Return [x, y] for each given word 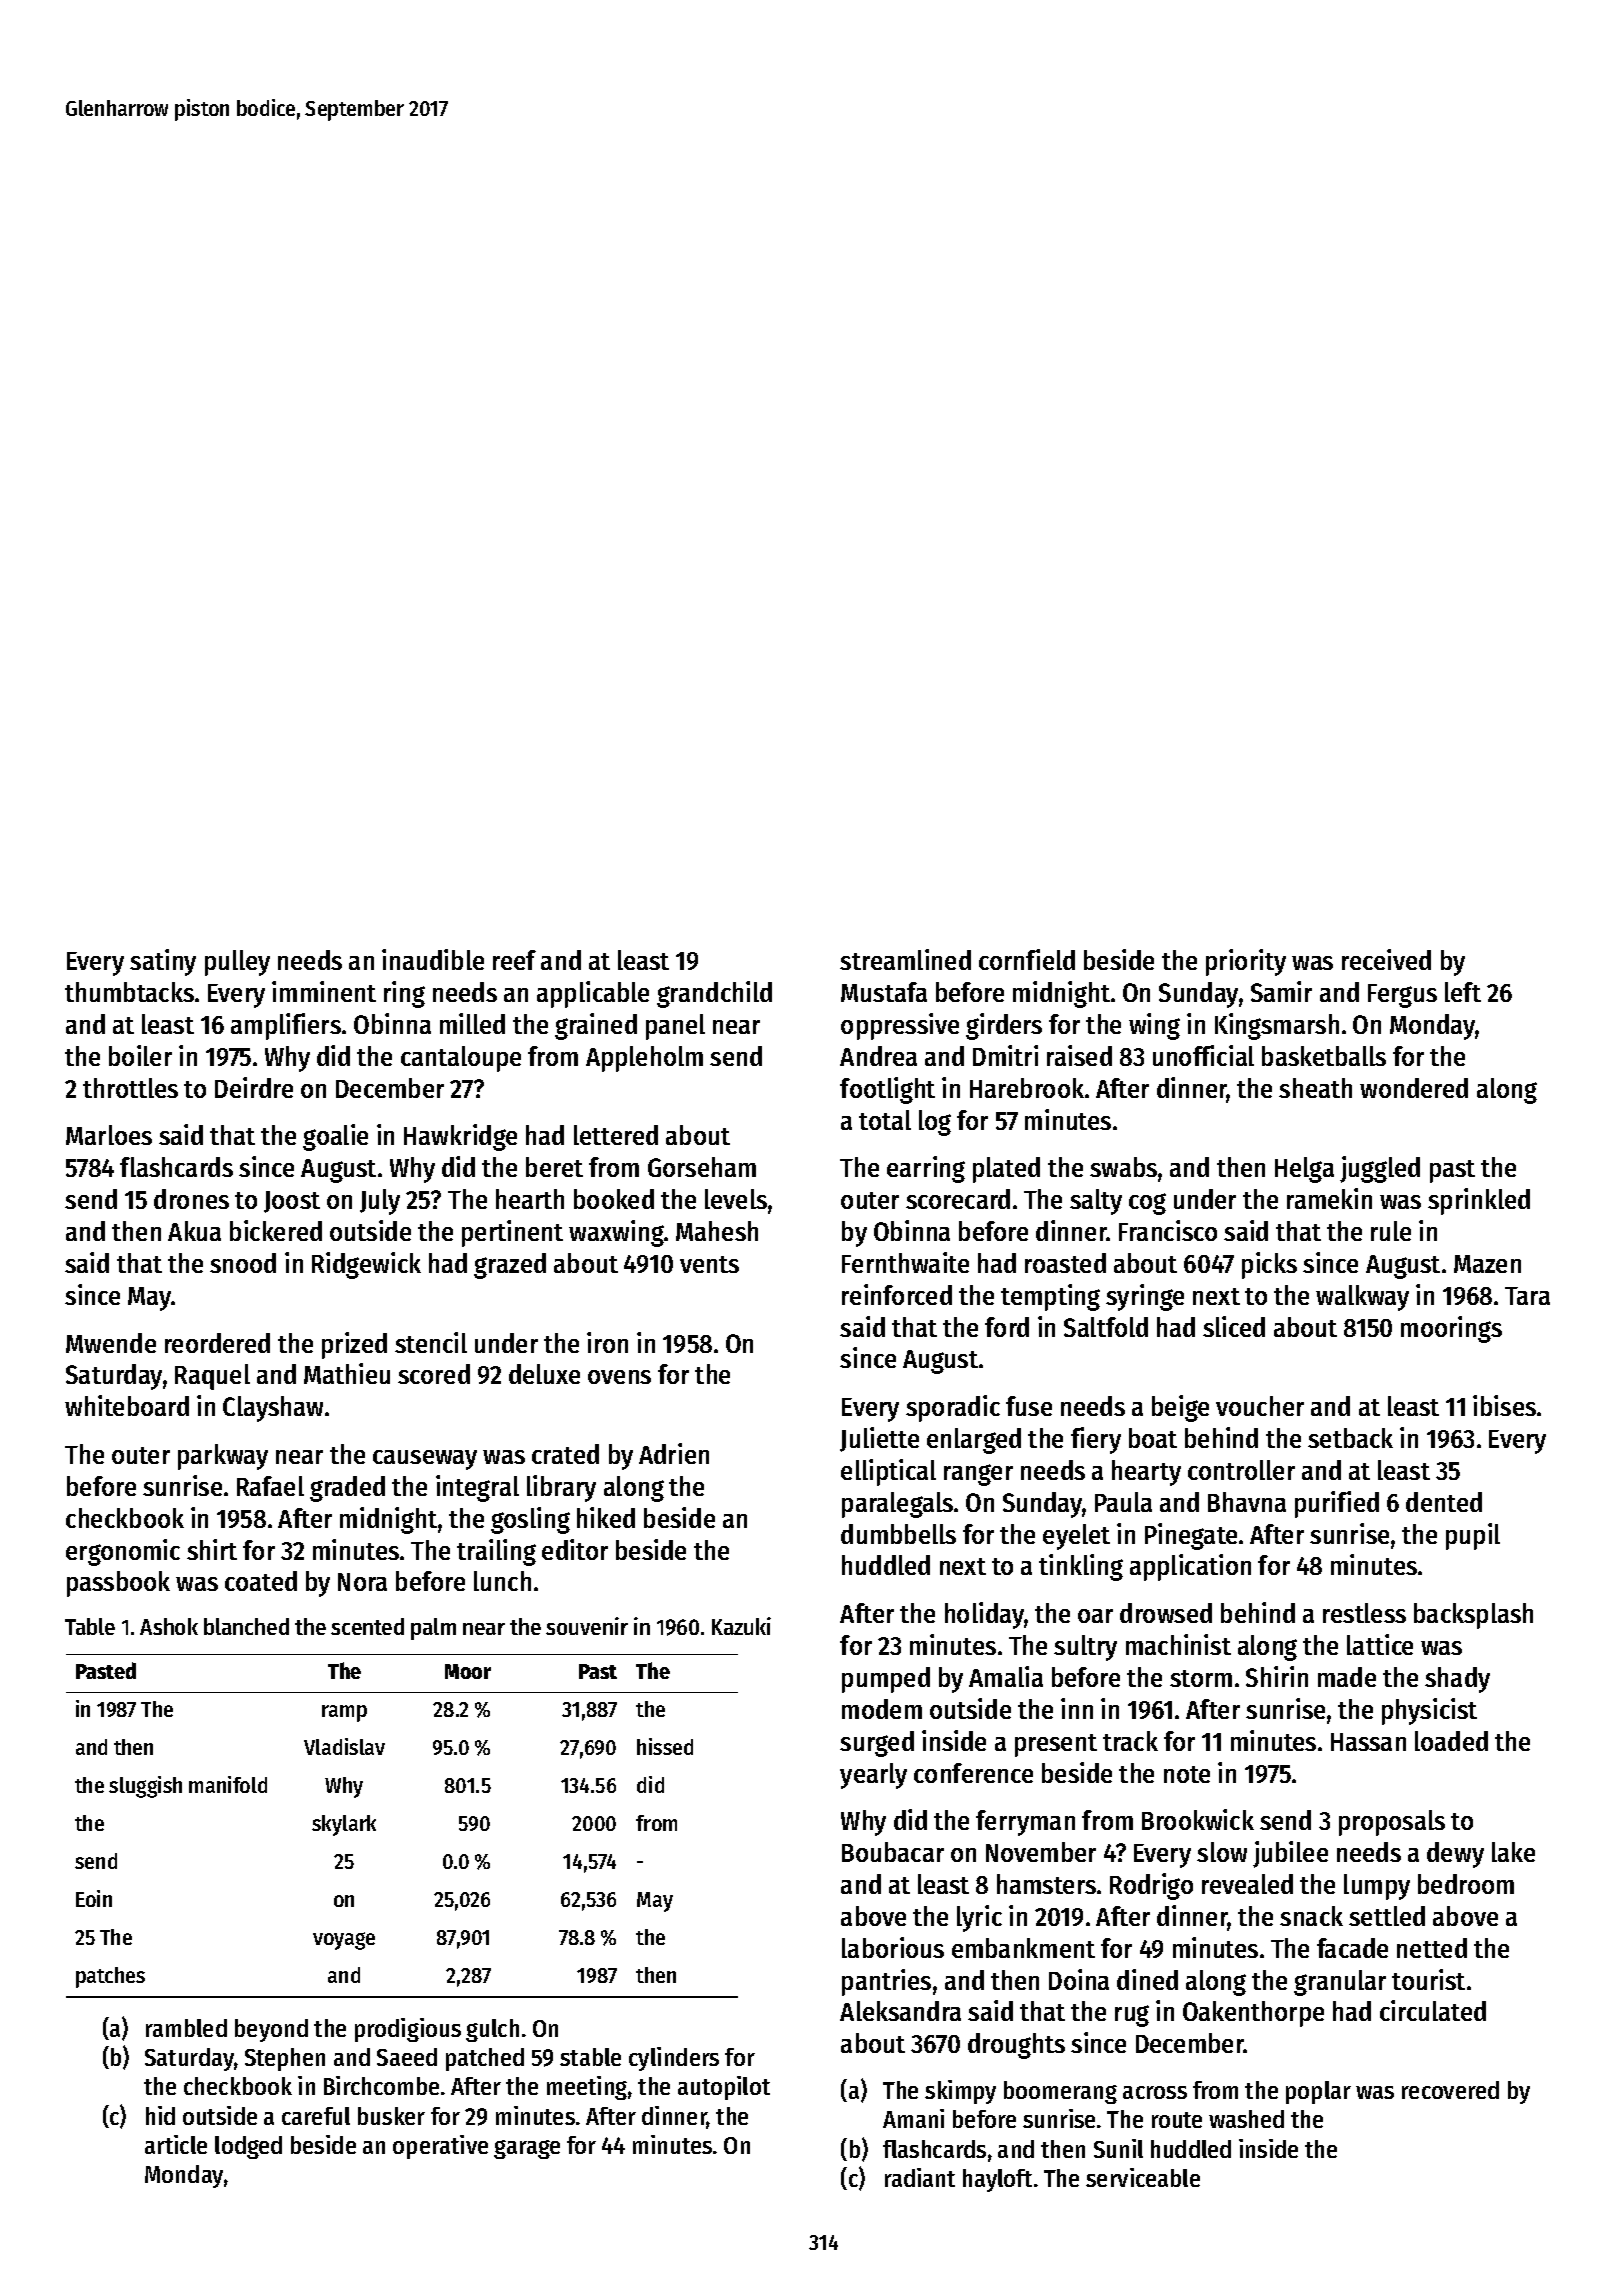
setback [1350, 1438]
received [1386, 959]
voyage [344, 1941]
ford [1007, 1327]
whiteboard [127, 1405]
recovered [1450, 2090]
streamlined [905, 959]
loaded [1451, 1741]
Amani [913, 2118]
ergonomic [123, 1552]
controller [1241, 1470]
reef [514, 960]
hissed [665, 1746]
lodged [248, 2147]
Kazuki [741, 1626]
